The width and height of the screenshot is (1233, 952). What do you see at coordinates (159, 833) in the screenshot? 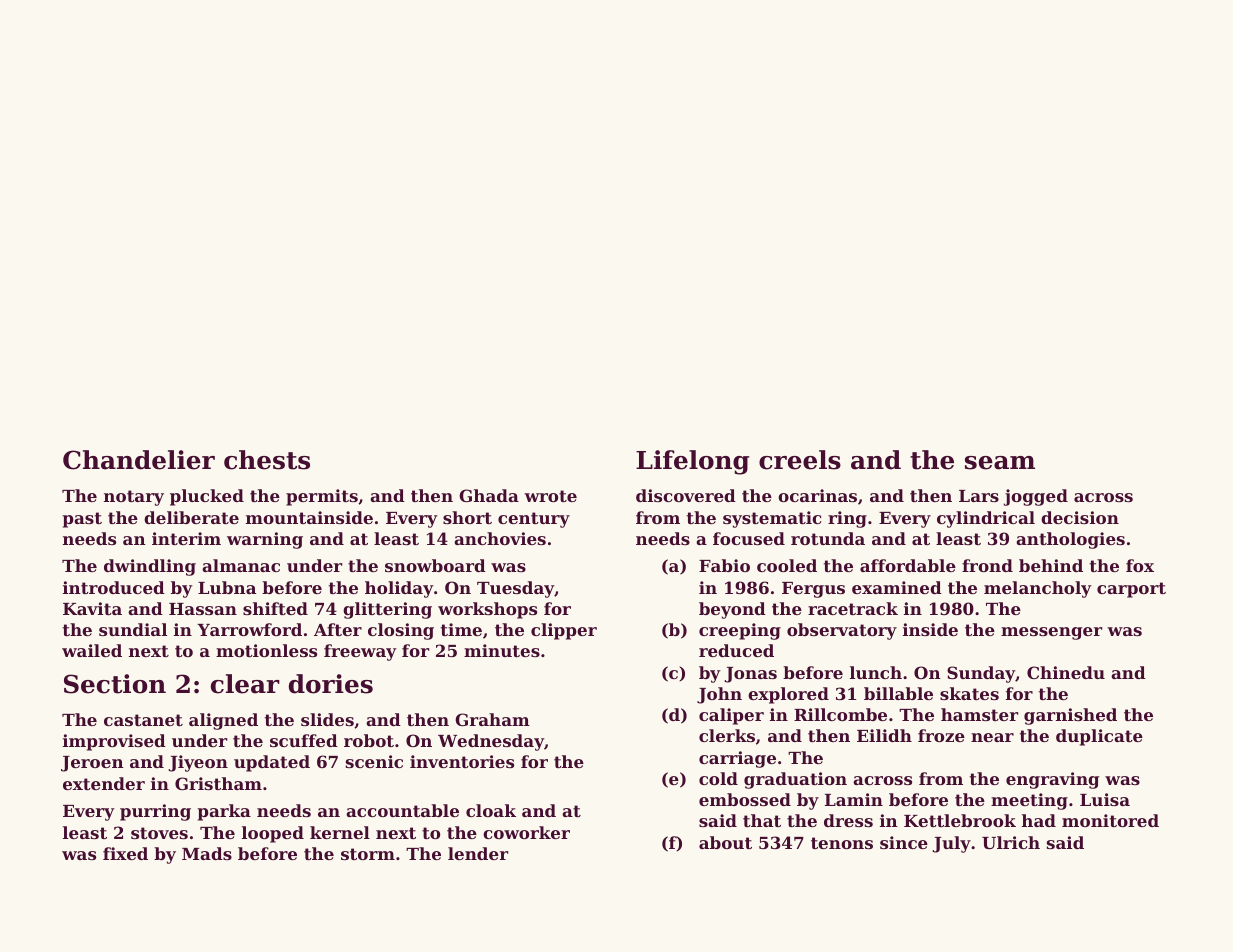
I see `stoves` at bounding box center [159, 833].
